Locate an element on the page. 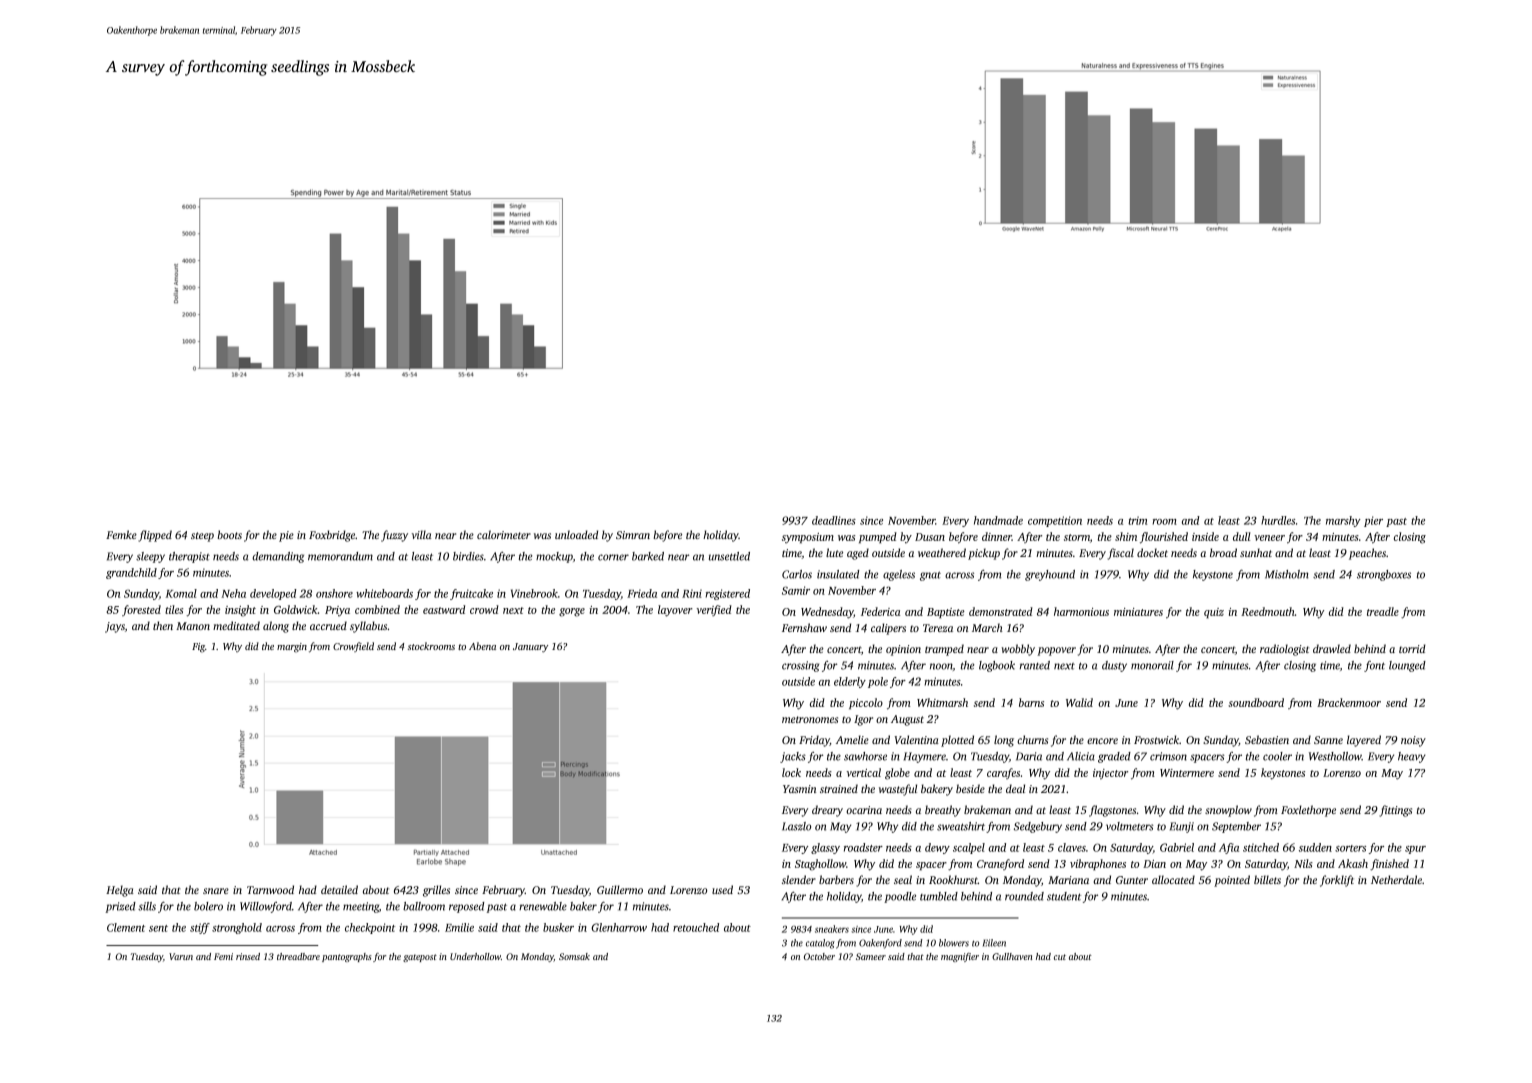 Image resolution: width=1532 pixels, height=1083 pixels. Valentina is located at coordinates (917, 739).
